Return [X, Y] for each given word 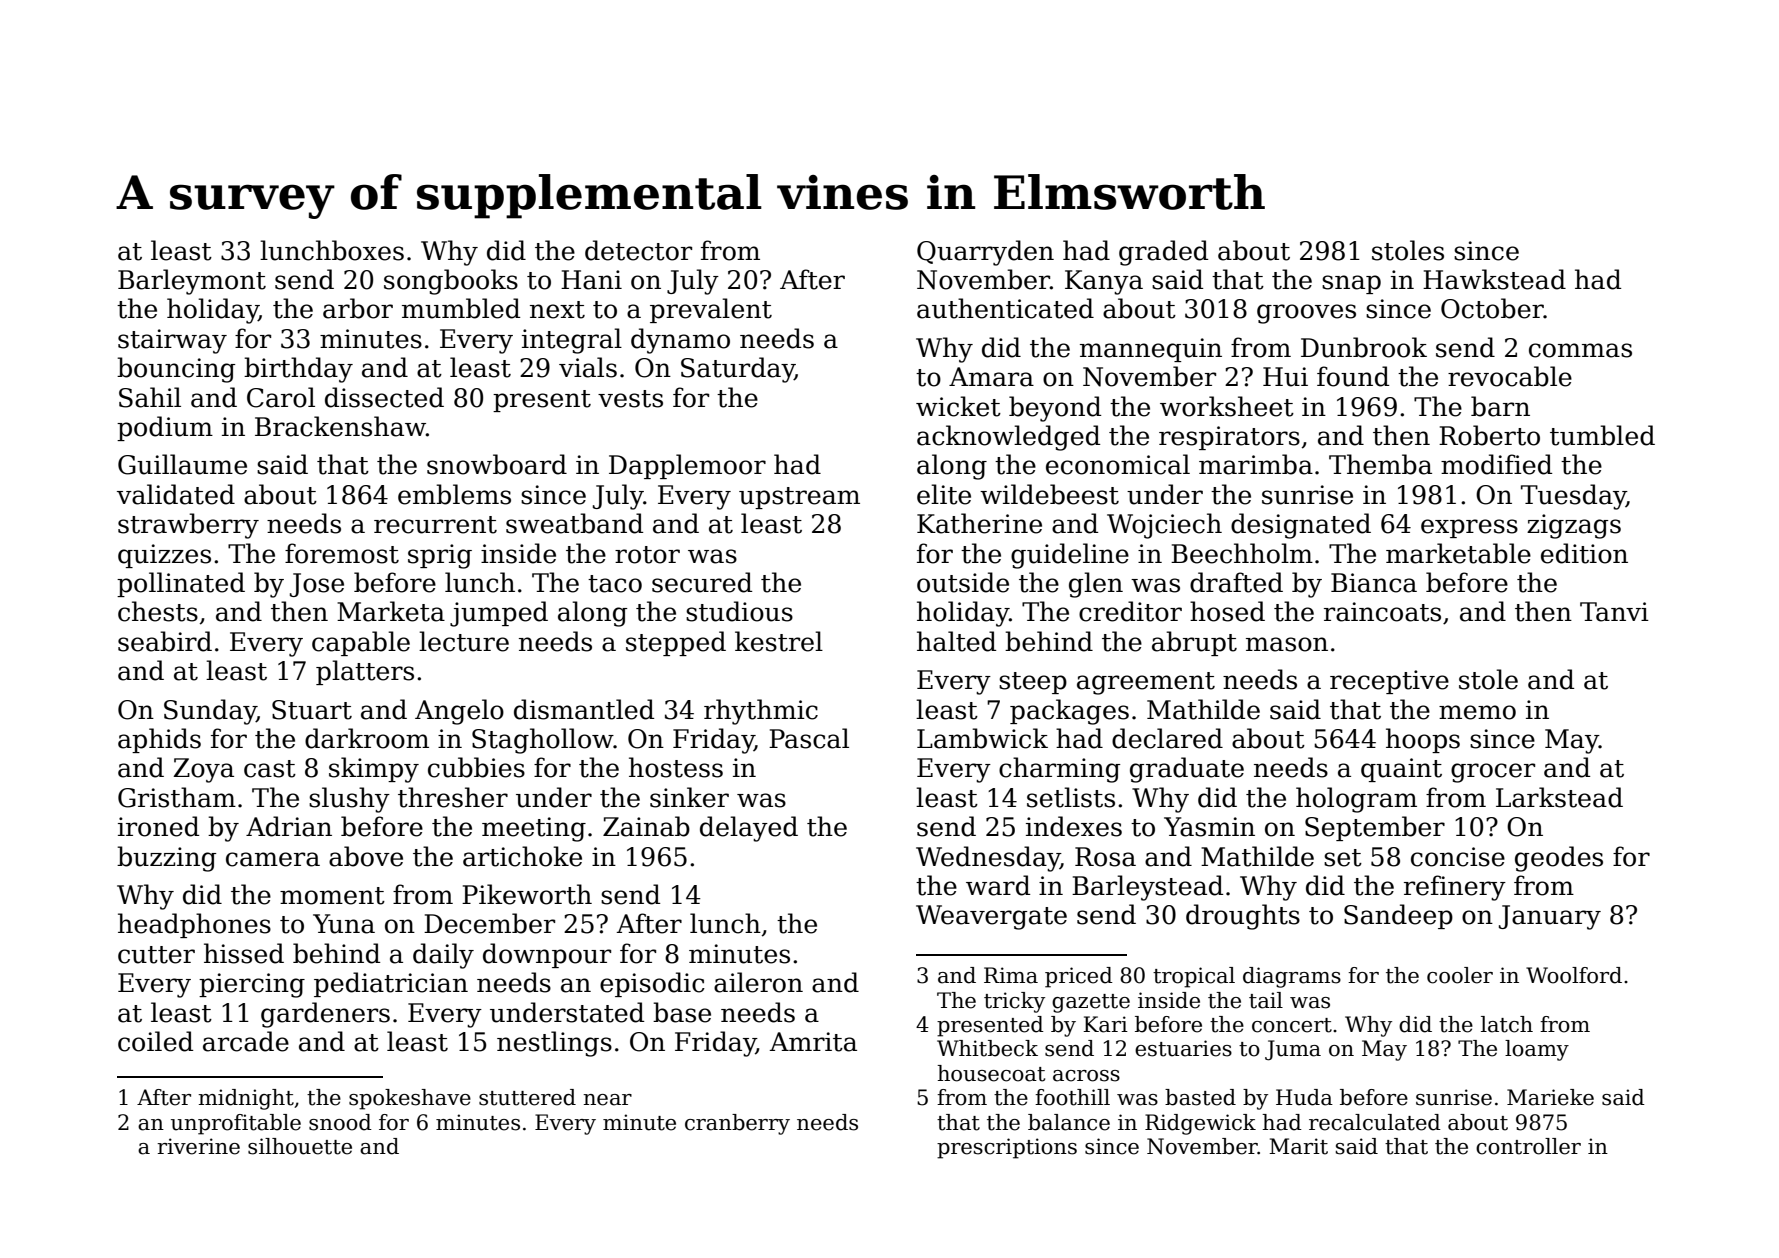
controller [1528, 1146]
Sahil [150, 397]
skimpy [374, 770]
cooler [1460, 975]
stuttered [527, 1097]
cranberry [737, 1124]
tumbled [1602, 435]
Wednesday [988, 859]
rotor [647, 555]
